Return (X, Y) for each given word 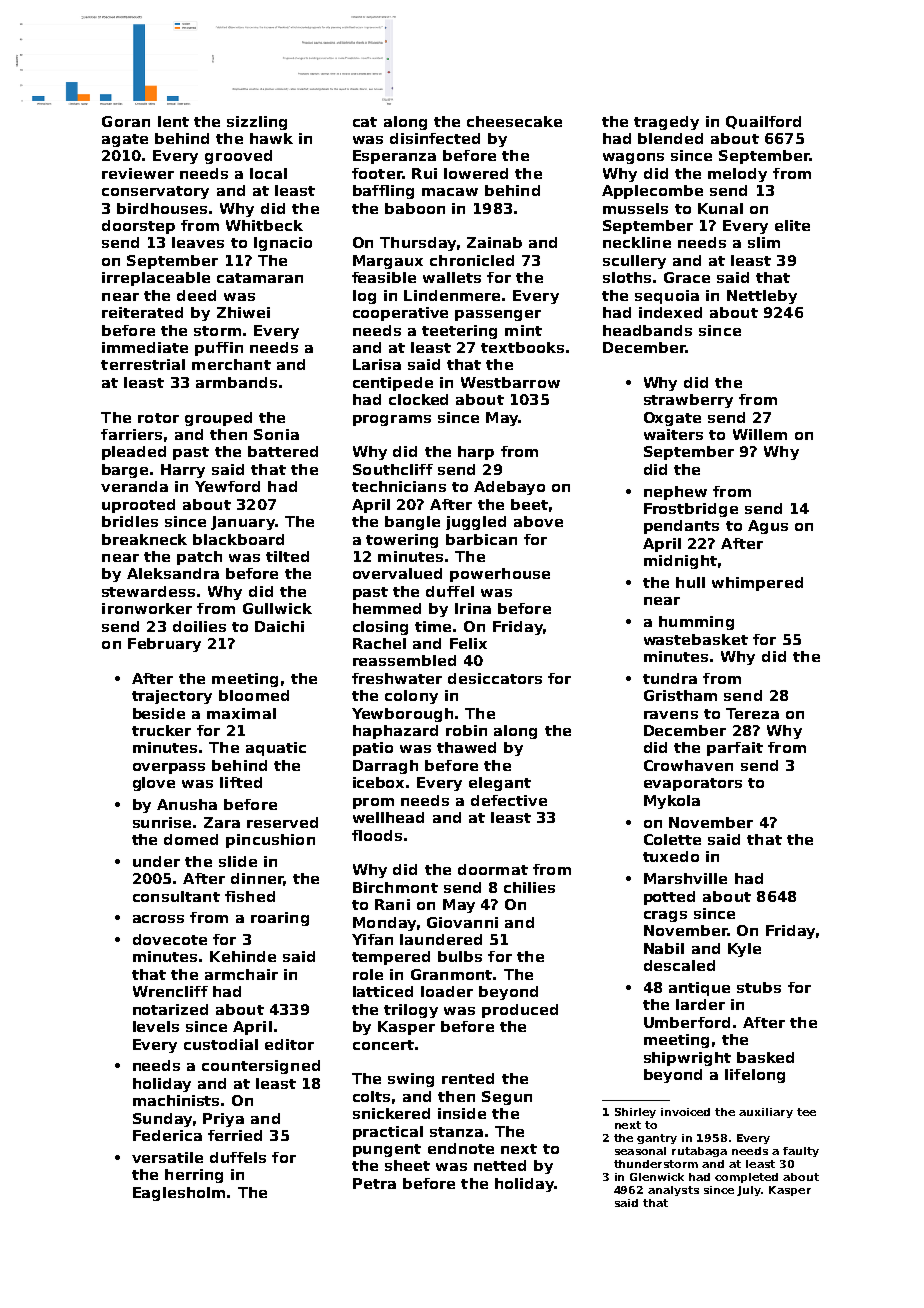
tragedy (666, 123)
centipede (393, 384)
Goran (126, 121)
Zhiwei (243, 312)
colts (371, 1096)
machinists (177, 1100)
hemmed (387, 608)
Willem (760, 434)
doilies (199, 626)
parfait (735, 749)
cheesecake (514, 121)
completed (746, 1178)
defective (509, 800)
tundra (670, 678)
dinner (257, 879)
